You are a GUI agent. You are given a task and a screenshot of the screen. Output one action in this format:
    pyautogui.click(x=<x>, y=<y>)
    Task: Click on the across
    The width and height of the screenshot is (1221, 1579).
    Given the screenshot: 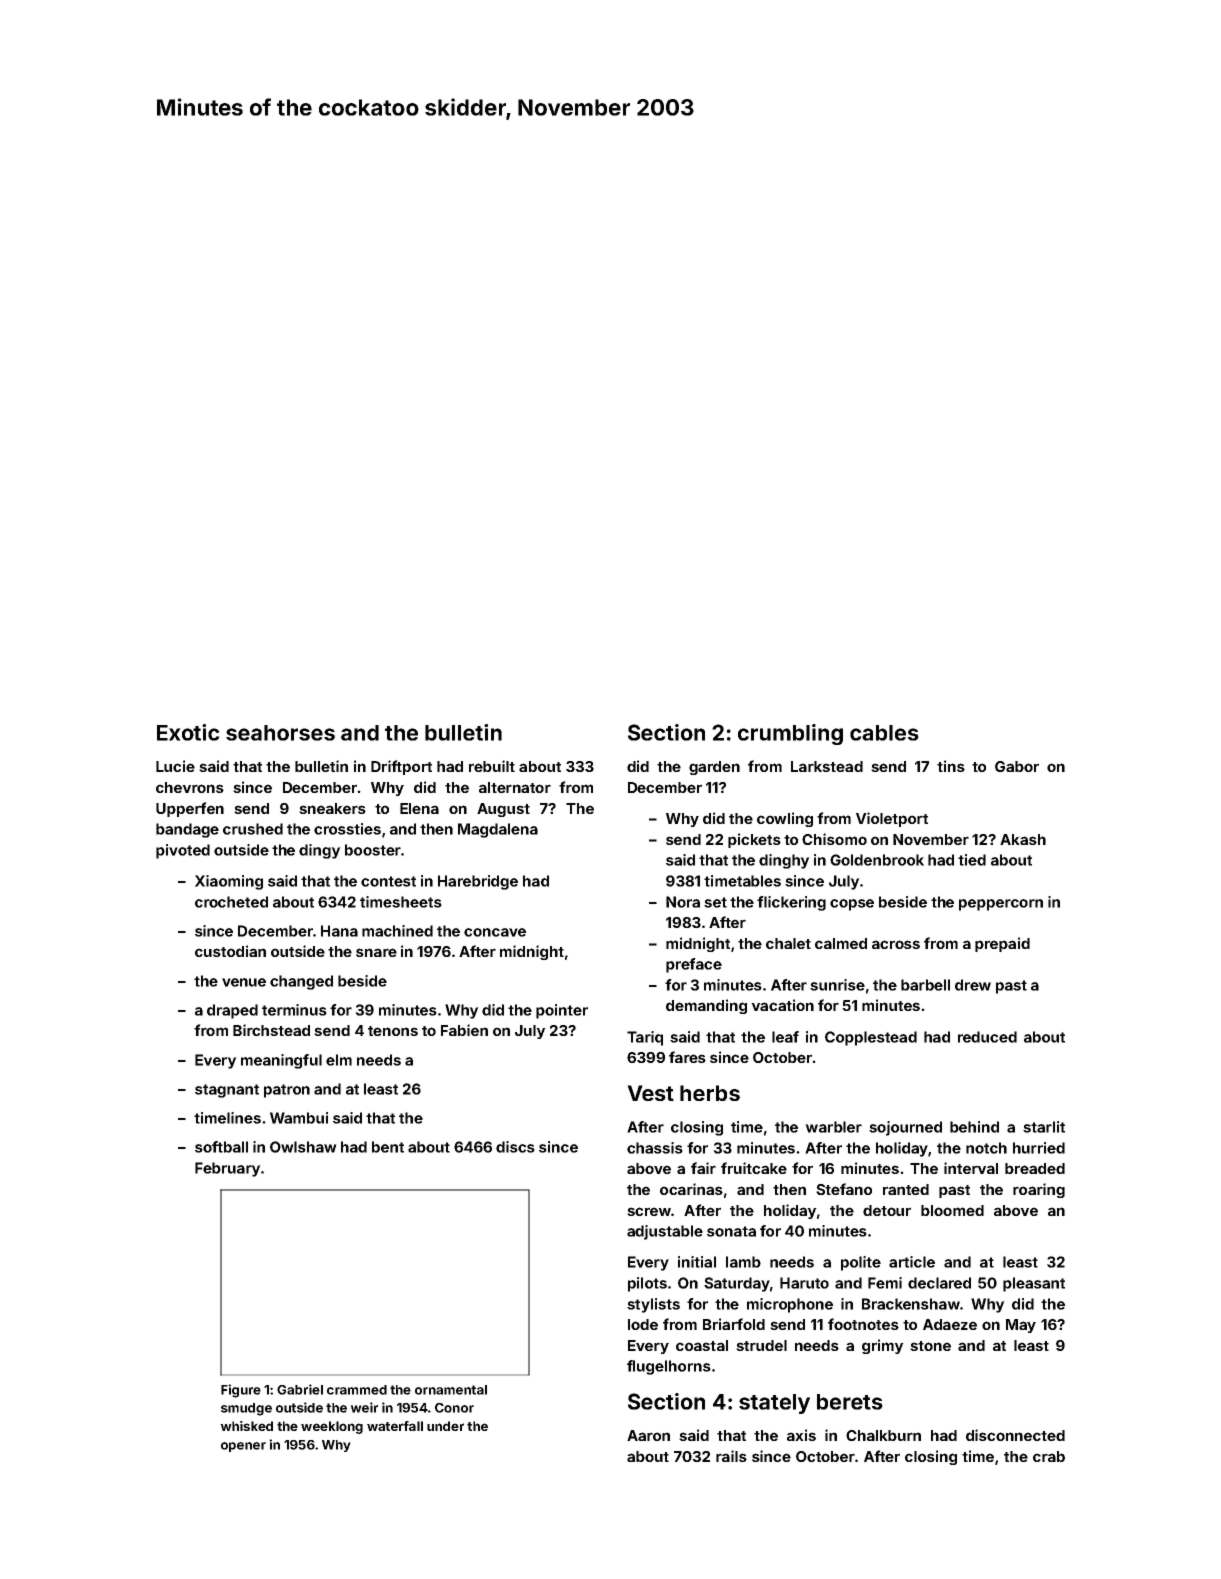 What is the action you would take?
    pyautogui.click(x=896, y=944)
